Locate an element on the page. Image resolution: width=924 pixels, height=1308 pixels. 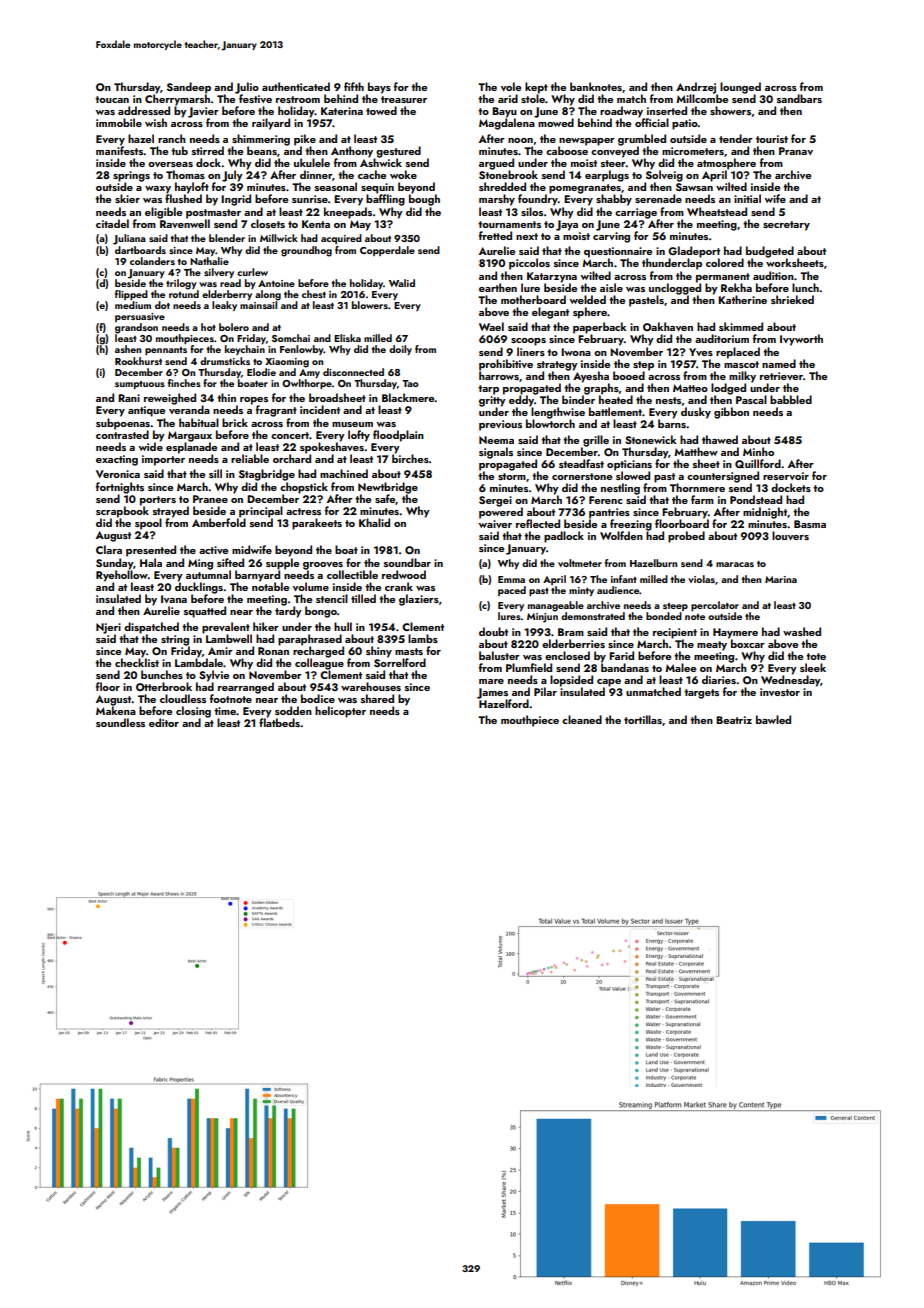
closing is located at coordinates (193, 712).
